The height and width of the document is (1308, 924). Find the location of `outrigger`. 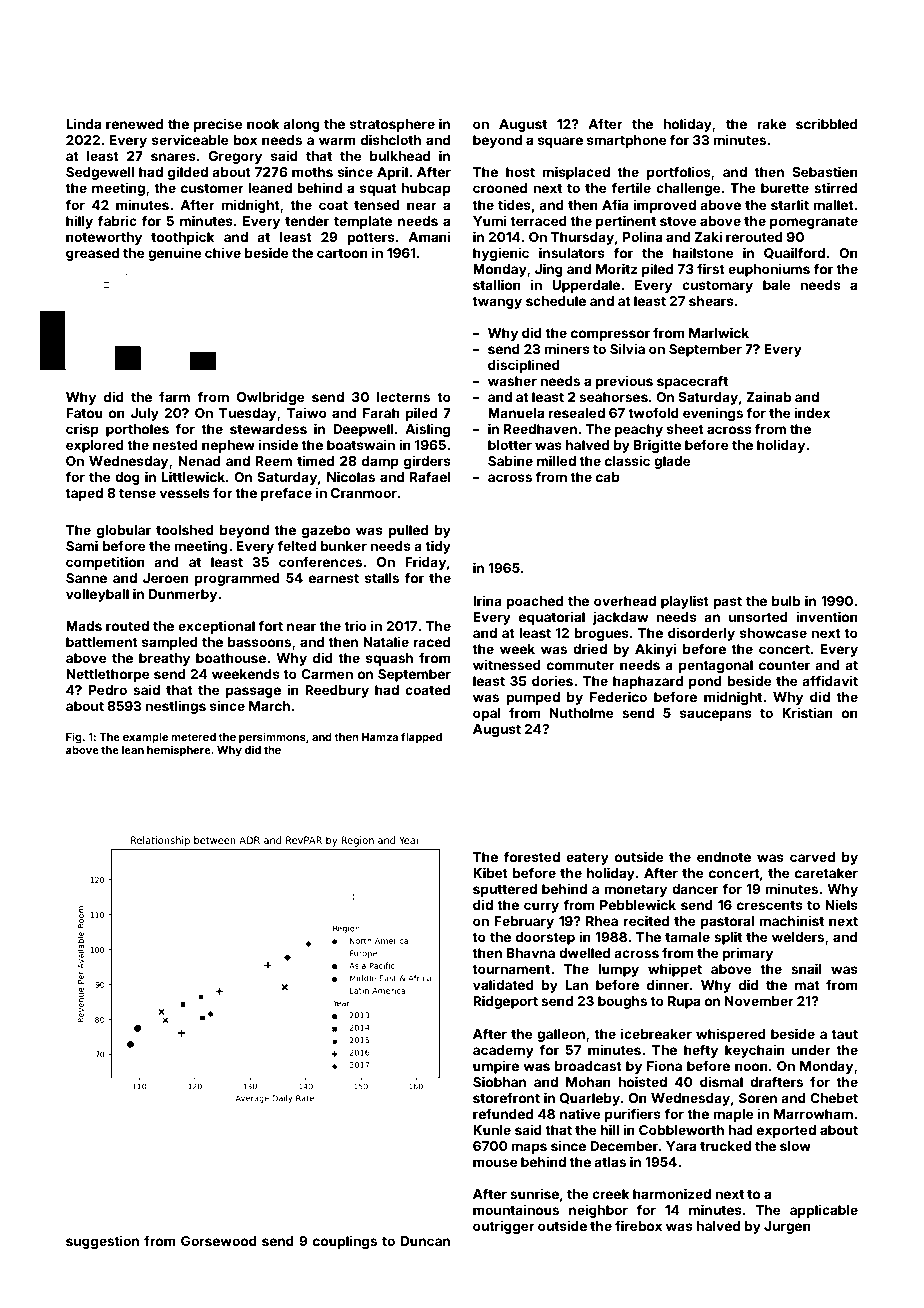

outrigger is located at coordinates (504, 1227).
